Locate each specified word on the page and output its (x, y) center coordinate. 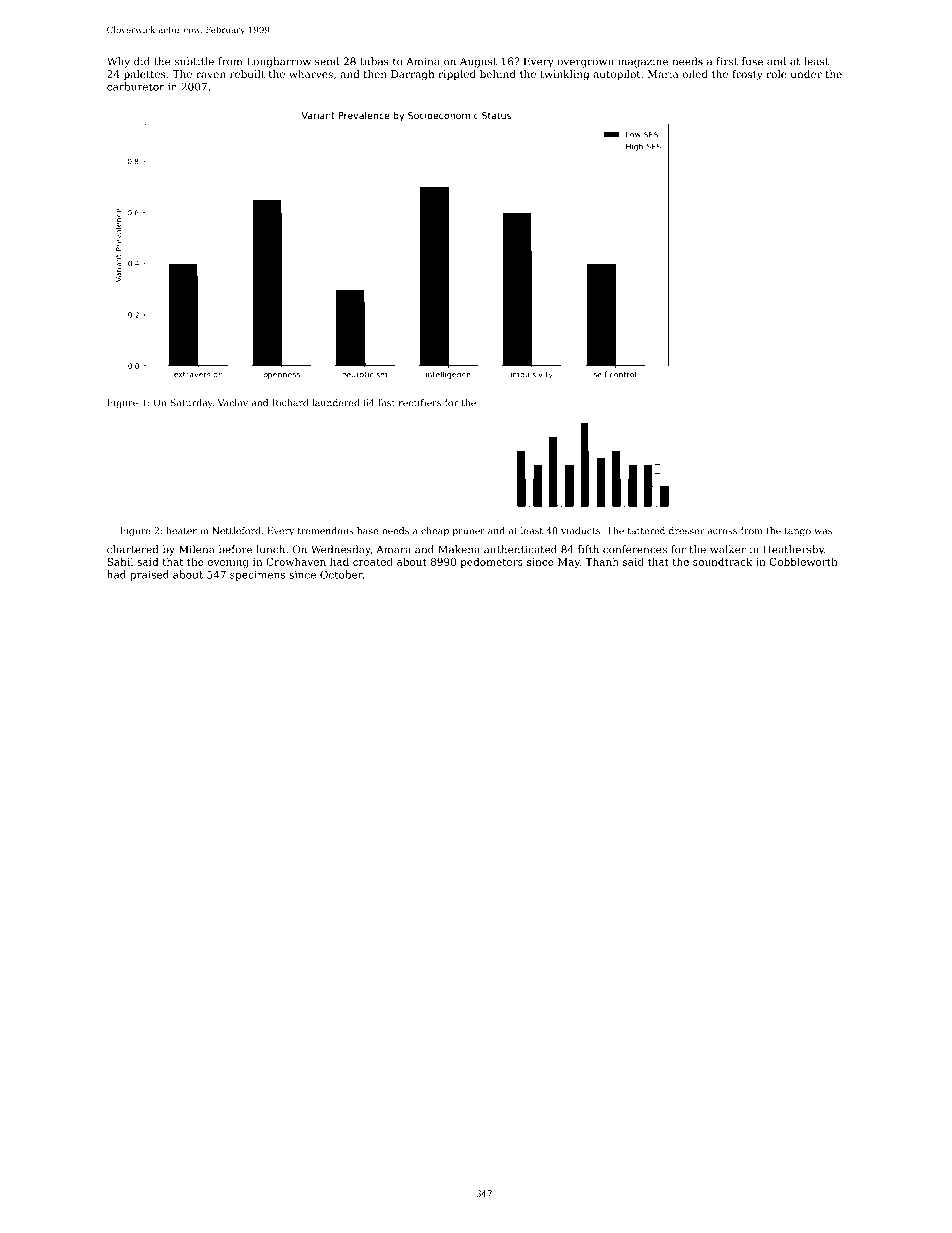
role (777, 74)
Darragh (413, 75)
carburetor (135, 86)
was (823, 532)
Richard (290, 403)
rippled (457, 75)
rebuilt (247, 74)
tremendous (325, 531)
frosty (747, 75)
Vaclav (233, 403)
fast (386, 403)
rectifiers (420, 403)
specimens (257, 576)
